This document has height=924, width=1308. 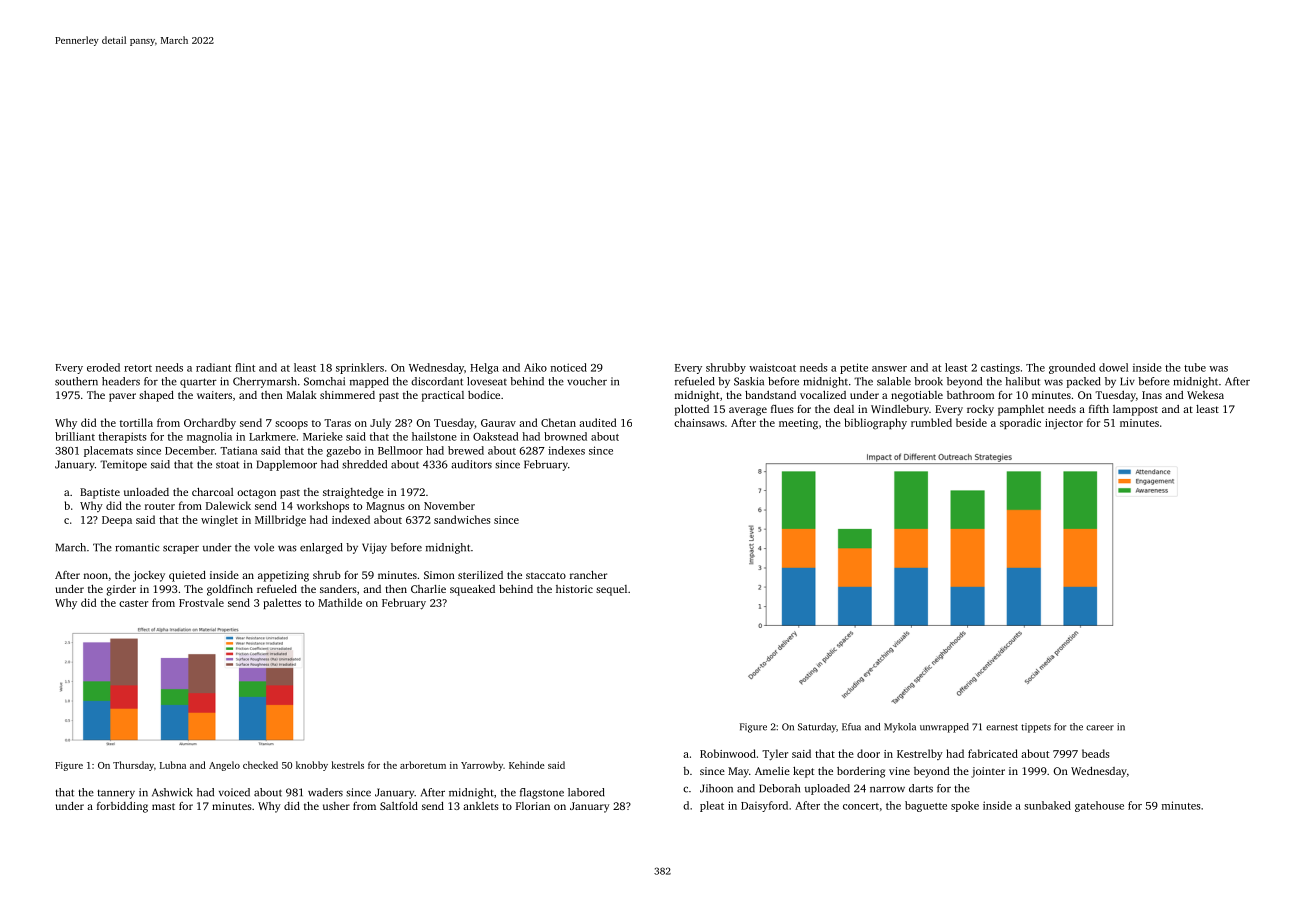 What do you see at coordinates (574, 589) in the document?
I see `historic` at bounding box center [574, 589].
